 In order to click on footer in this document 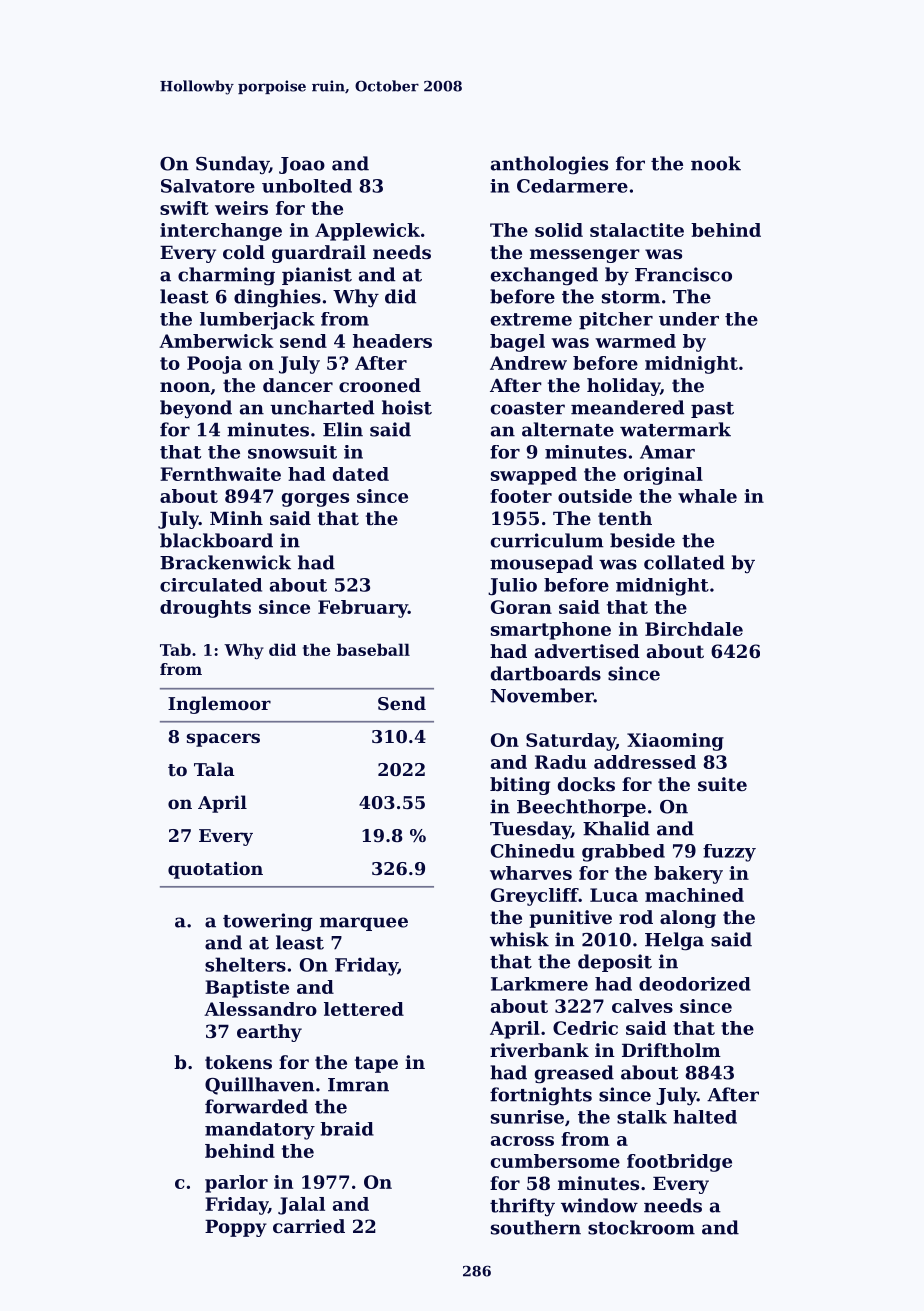, I will do `click(521, 496)`.
